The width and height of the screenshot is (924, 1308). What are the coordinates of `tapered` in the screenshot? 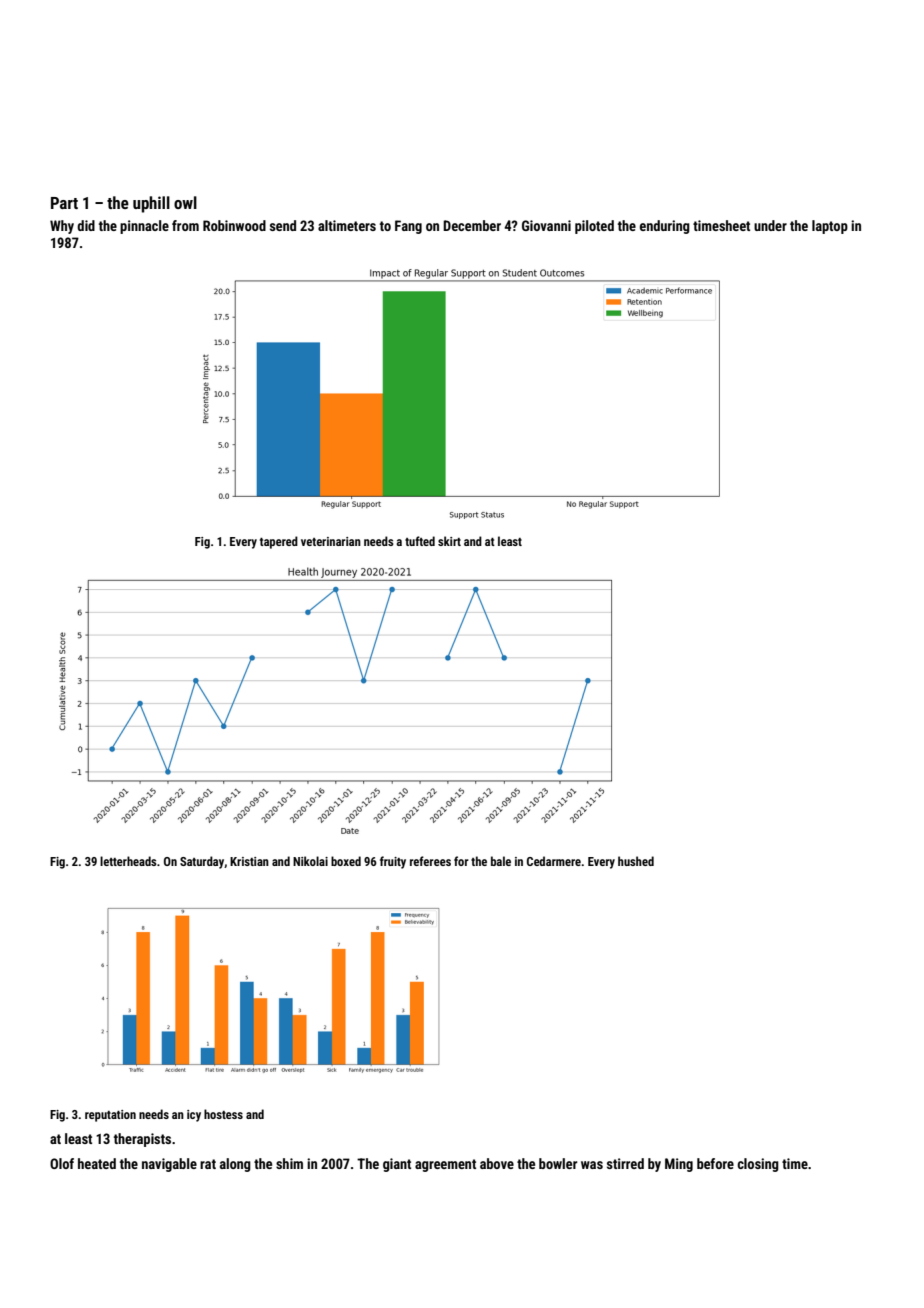 It's located at (279, 542).
